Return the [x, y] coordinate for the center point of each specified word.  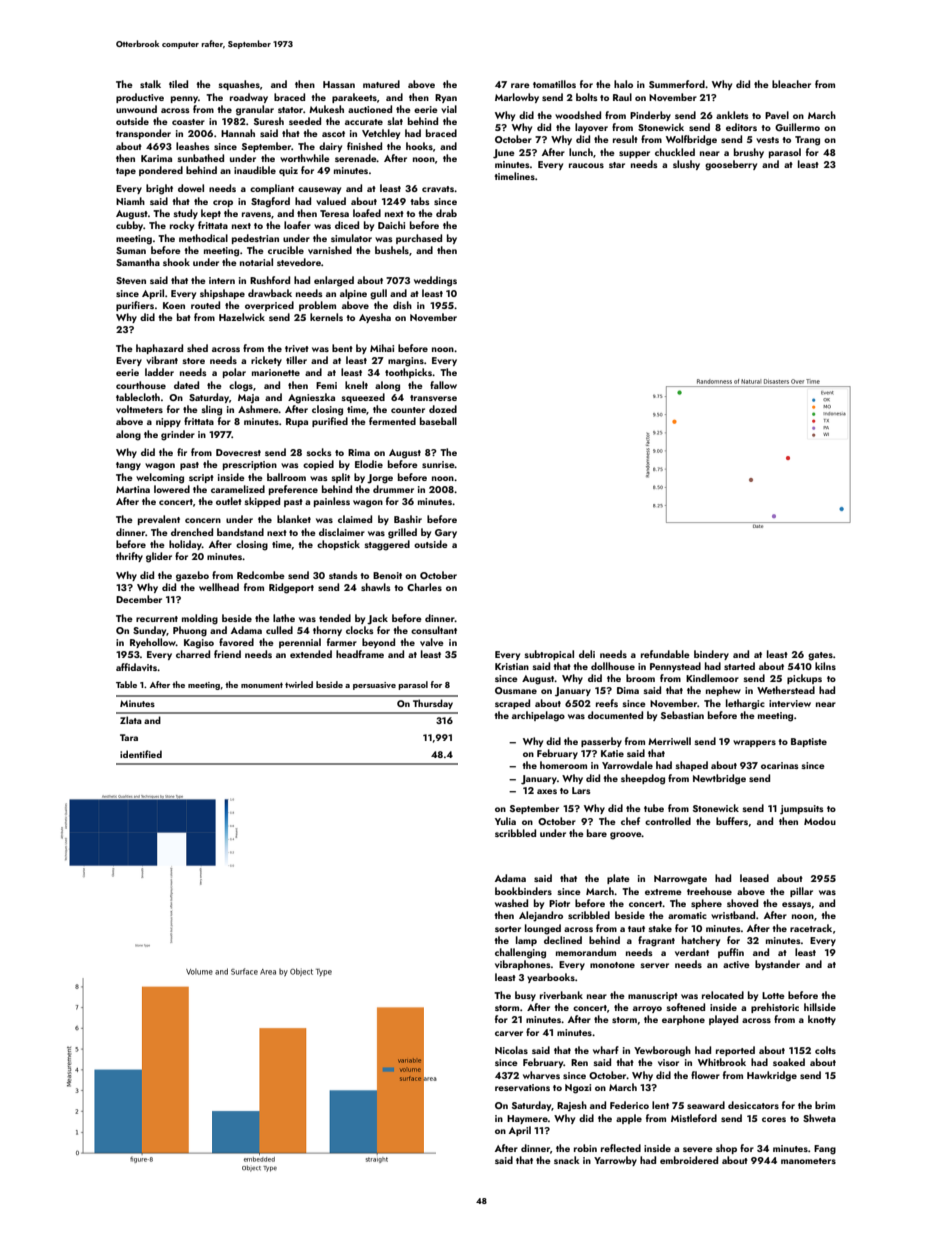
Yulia [505, 821]
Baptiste [809, 742]
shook [176, 262]
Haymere [527, 1119]
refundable [665, 654]
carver [509, 1033]
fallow [443, 385]
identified [141, 754]
